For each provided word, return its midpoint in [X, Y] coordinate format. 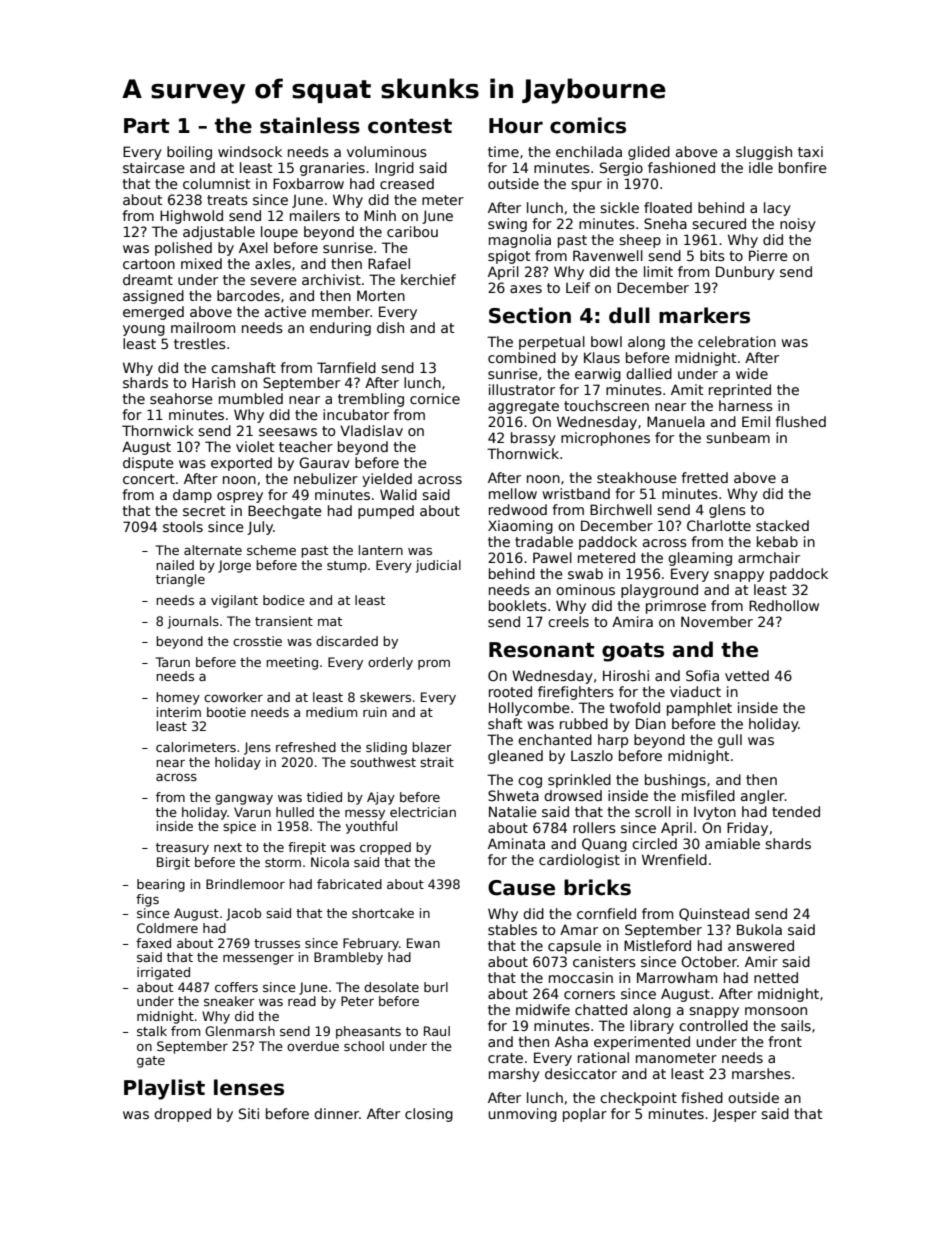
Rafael [389, 263]
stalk [152, 1031]
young [144, 330]
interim [179, 712]
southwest [383, 762]
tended [796, 811]
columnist [217, 183]
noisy [798, 225]
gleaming [700, 559]
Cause [521, 888]
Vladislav [371, 430]
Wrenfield [674, 859]
